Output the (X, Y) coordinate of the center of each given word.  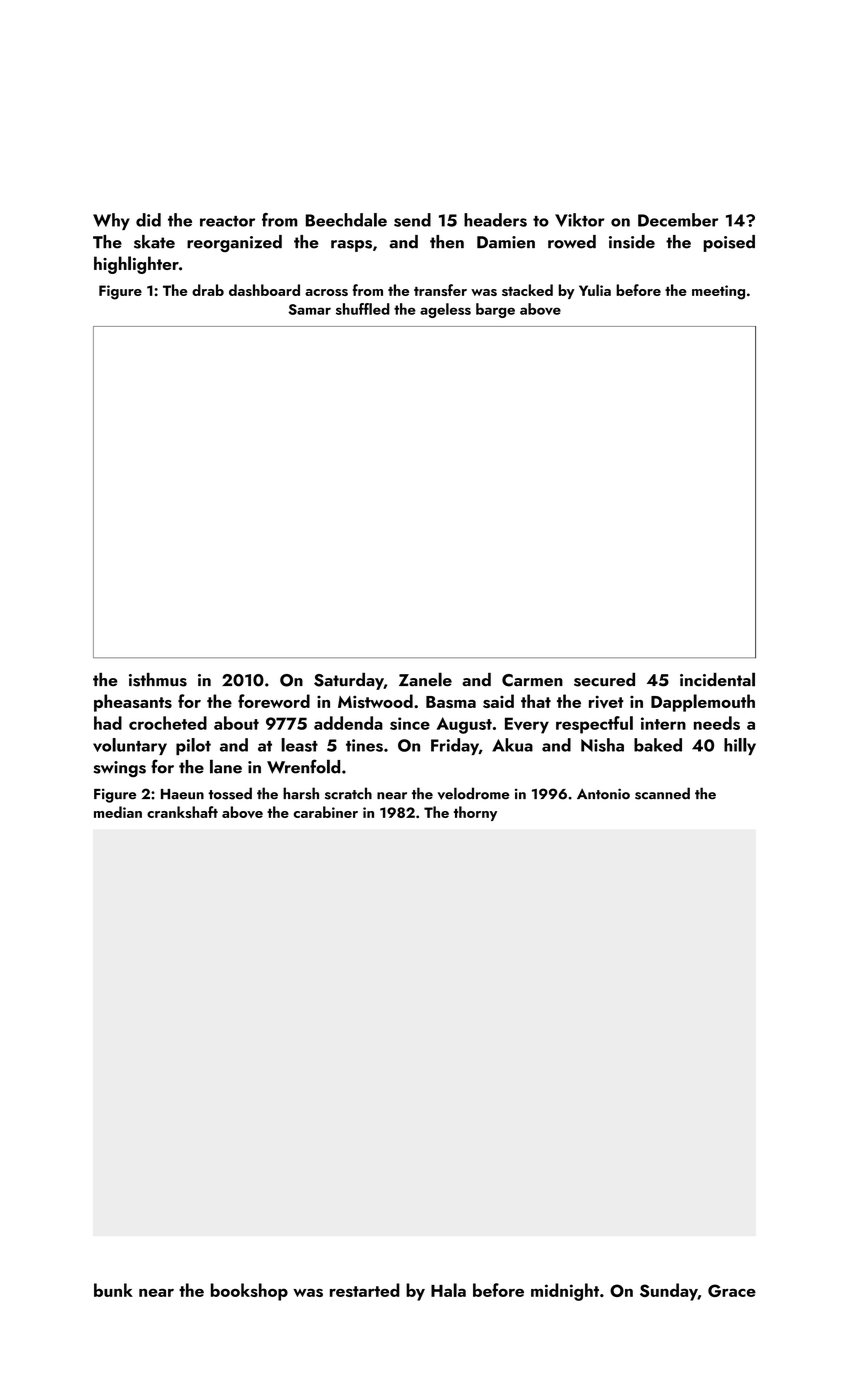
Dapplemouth (703, 703)
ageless (445, 310)
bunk (113, 1290)
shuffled (363, 309)
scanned (662, 793)
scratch (348, 793)
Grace (732, 1290)
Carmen (532, 680)
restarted (365, 1290)
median (118, 812)
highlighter (136, 265)
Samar (309, 309)
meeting (718, 292)
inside (632, 242)
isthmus (158, 680)
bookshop (249, 1292)
